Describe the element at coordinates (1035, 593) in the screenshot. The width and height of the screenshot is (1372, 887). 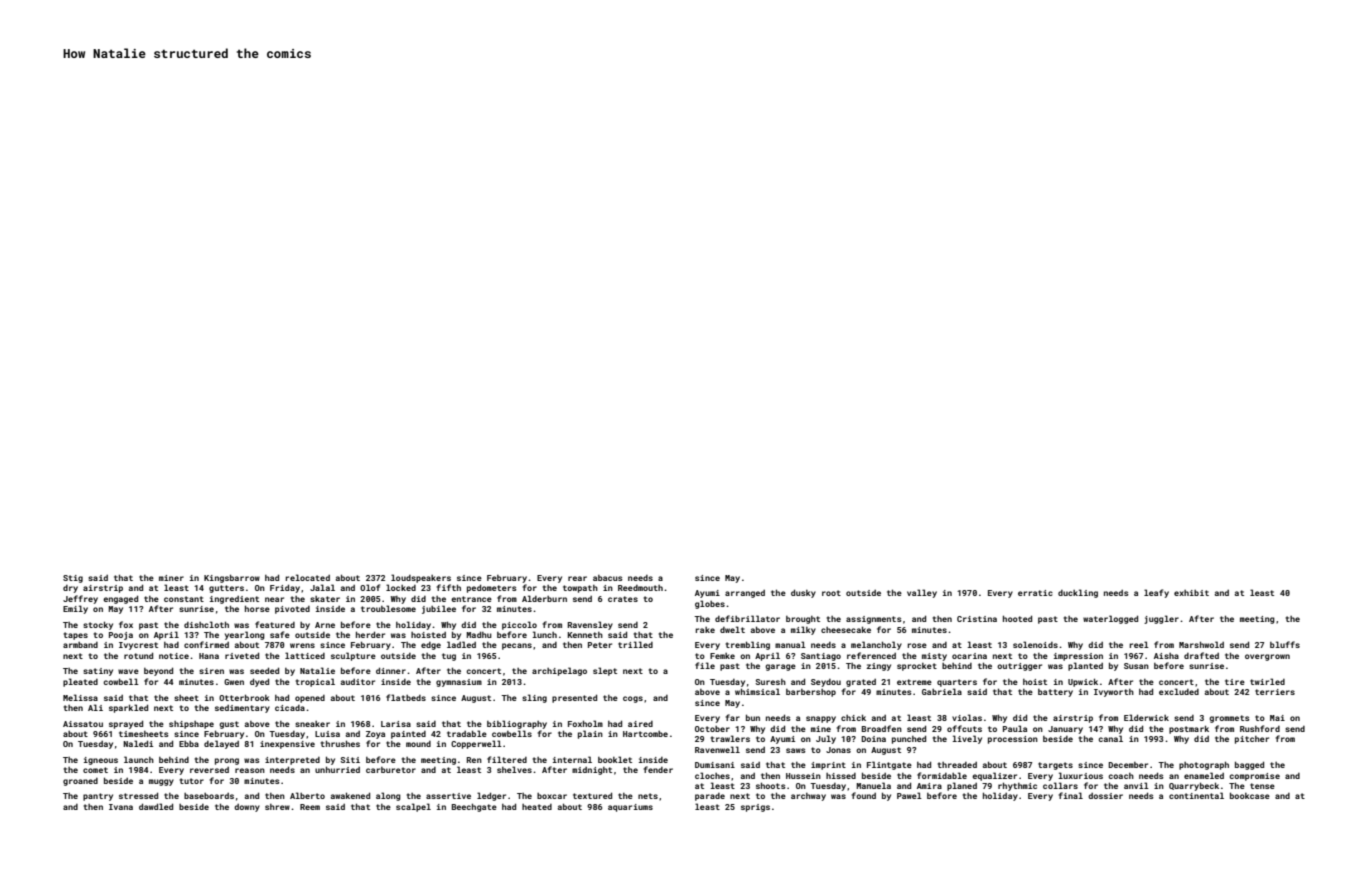
I see `erratic` at that location.
